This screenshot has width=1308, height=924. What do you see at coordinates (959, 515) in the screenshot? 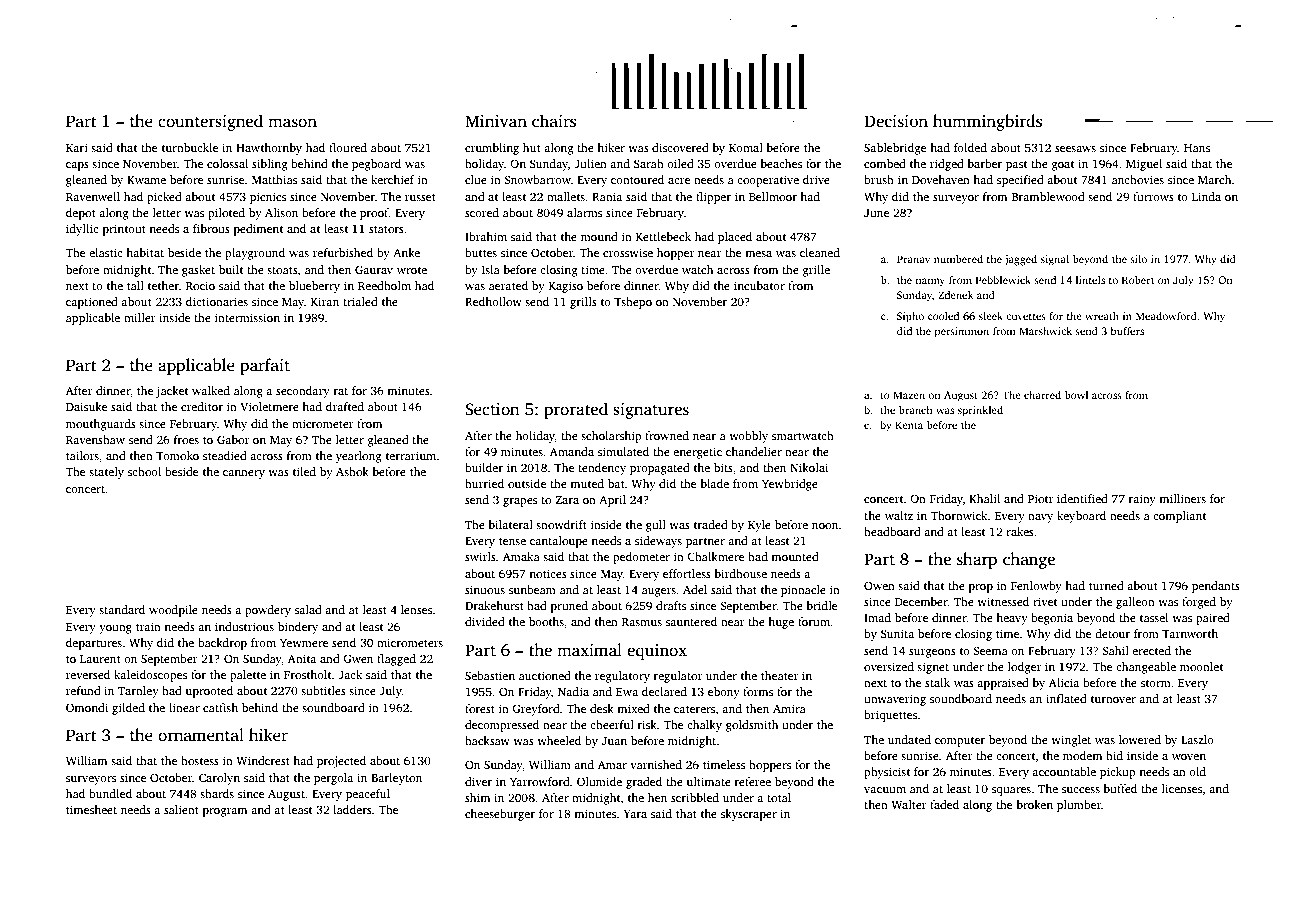
I see `Thornwick` at bounding box center [959, 515].
